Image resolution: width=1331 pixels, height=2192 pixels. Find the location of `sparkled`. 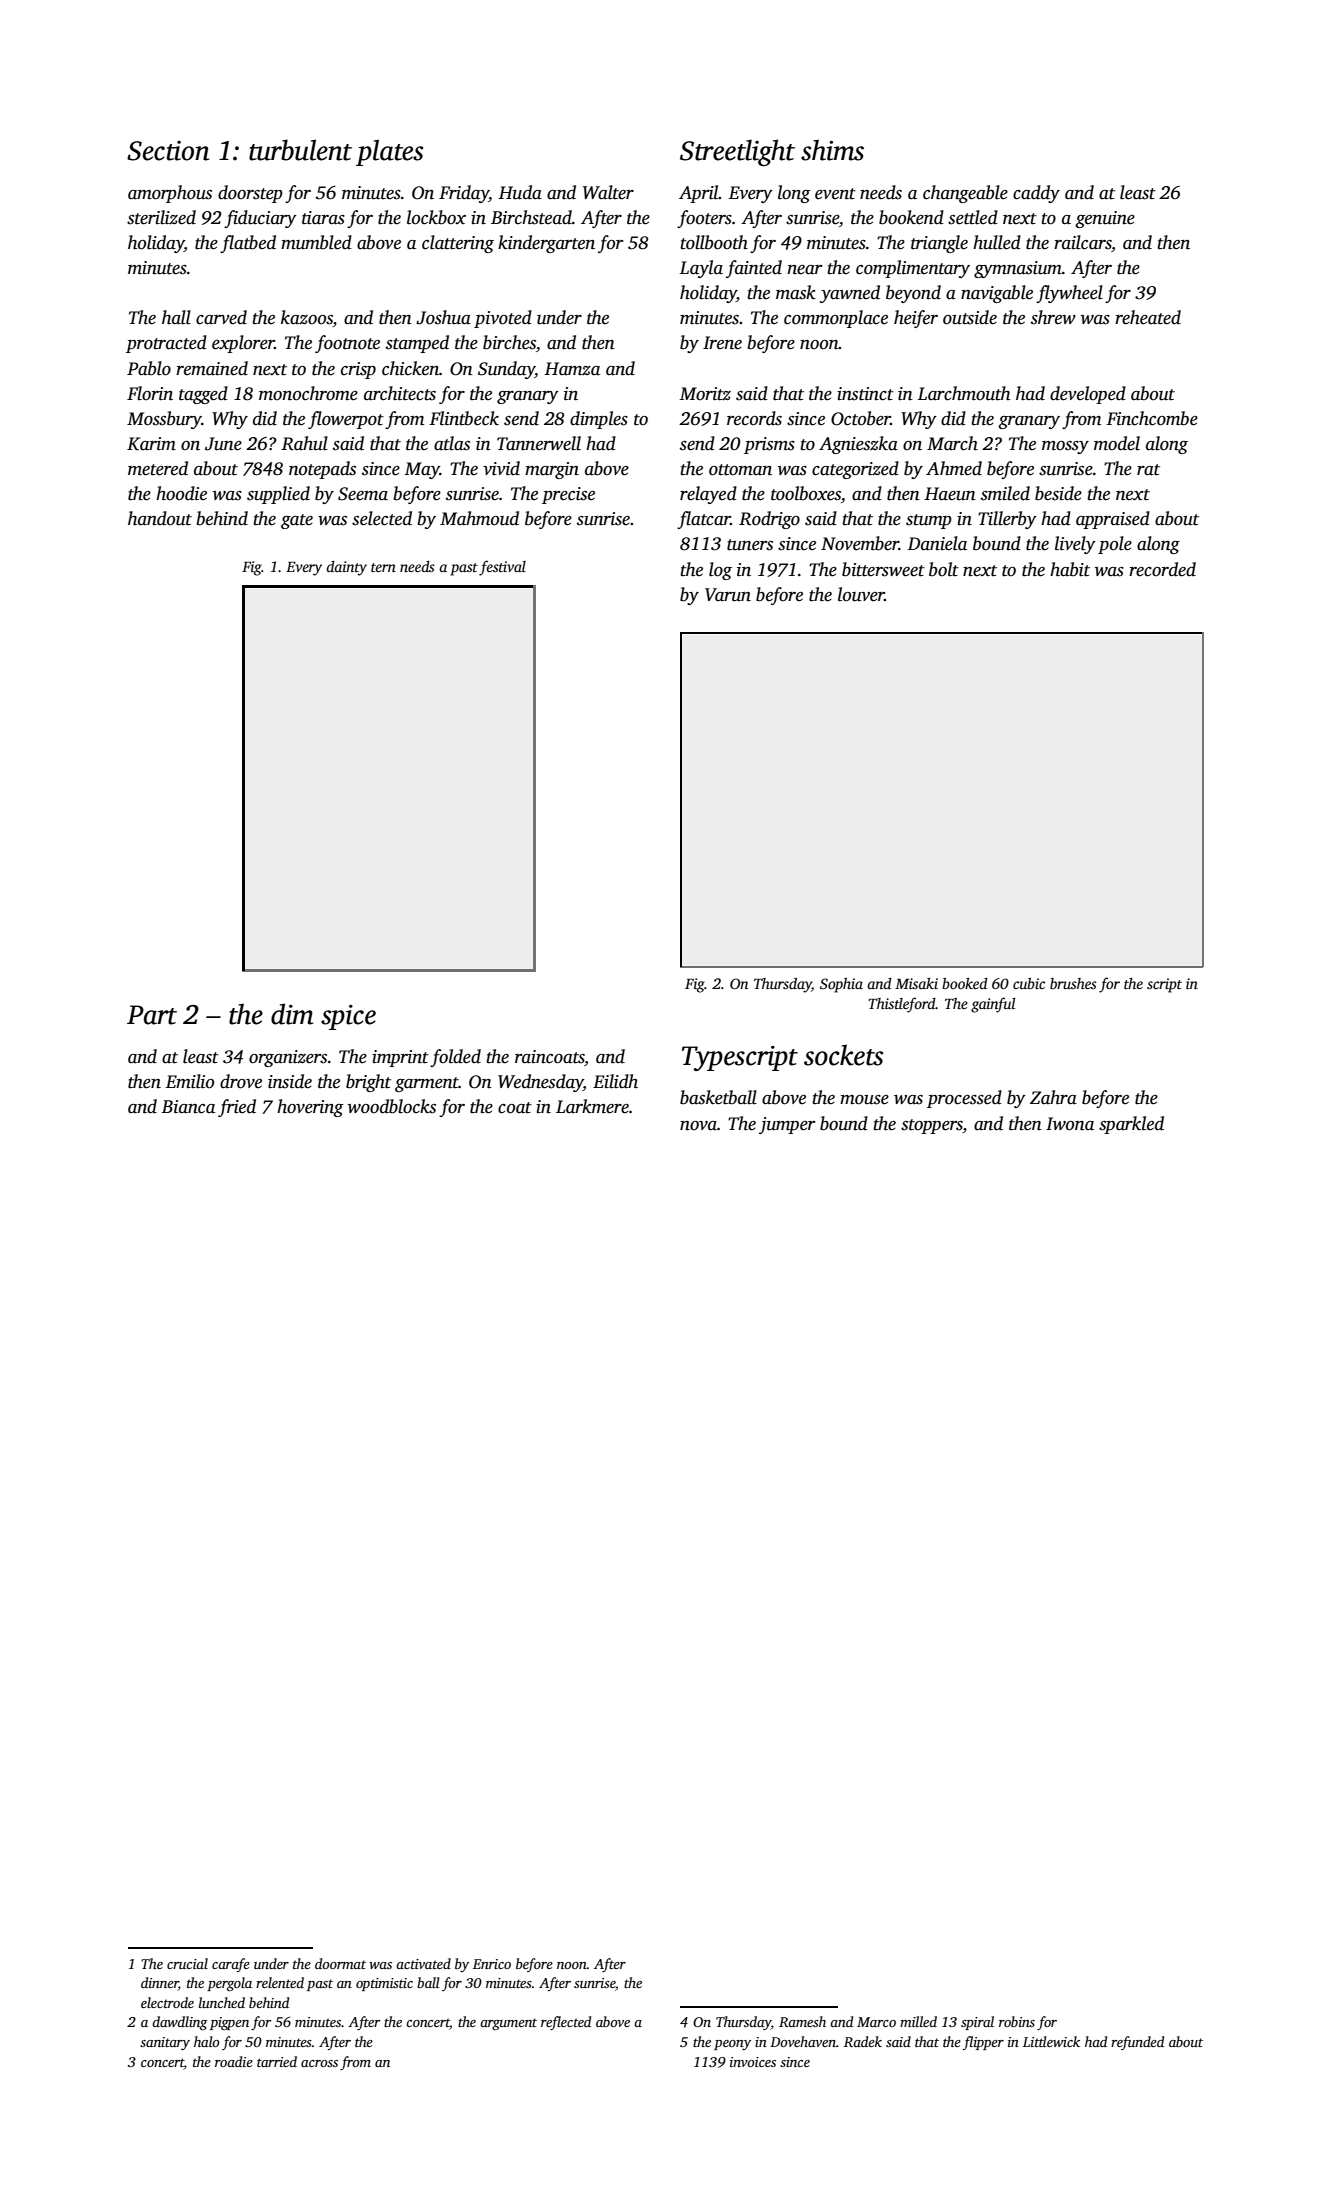

sparkled is located at coordinates (1131, 1125).
